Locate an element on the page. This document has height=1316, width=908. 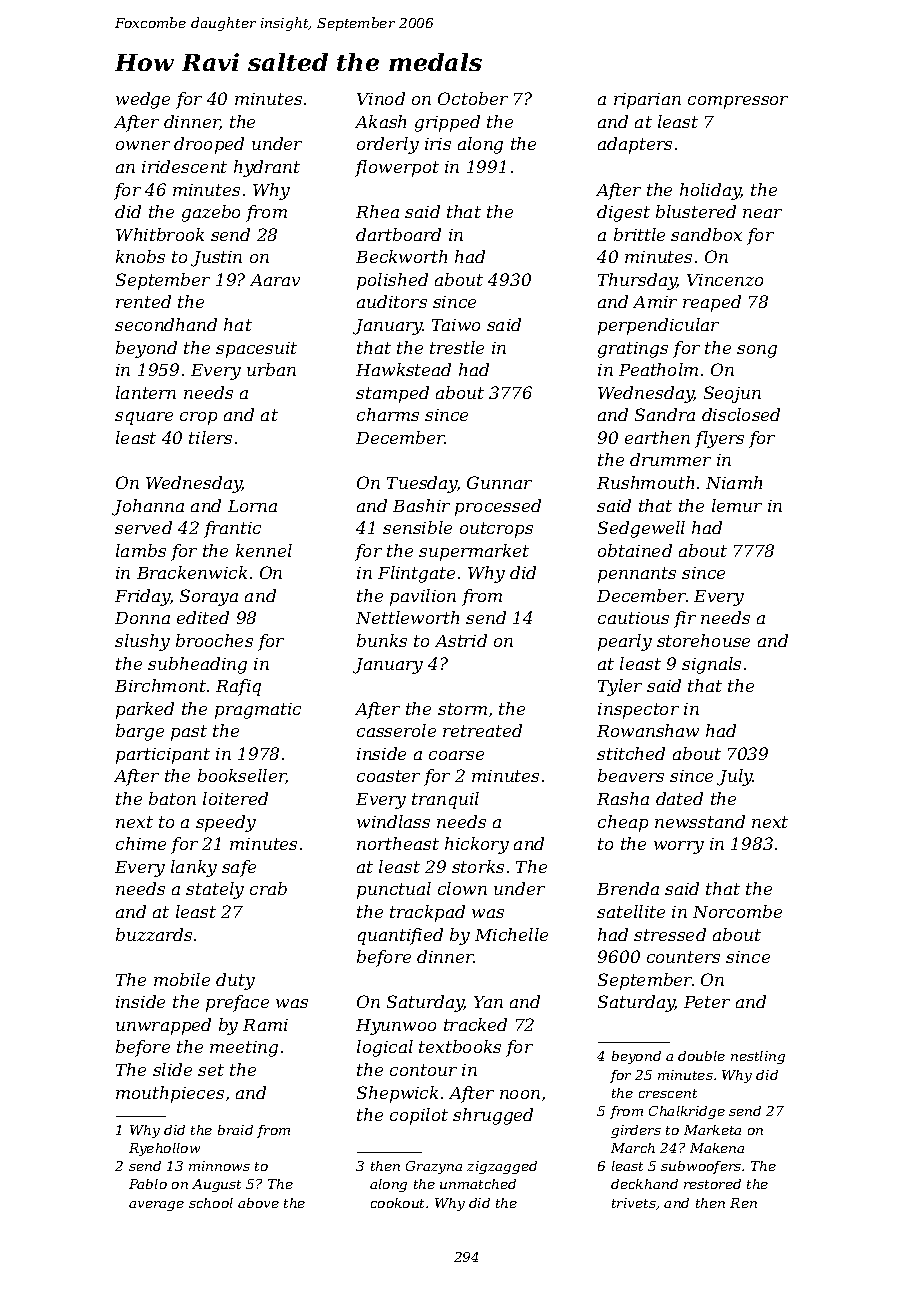
Rowanshaw is located at coordinates (648, 730).
